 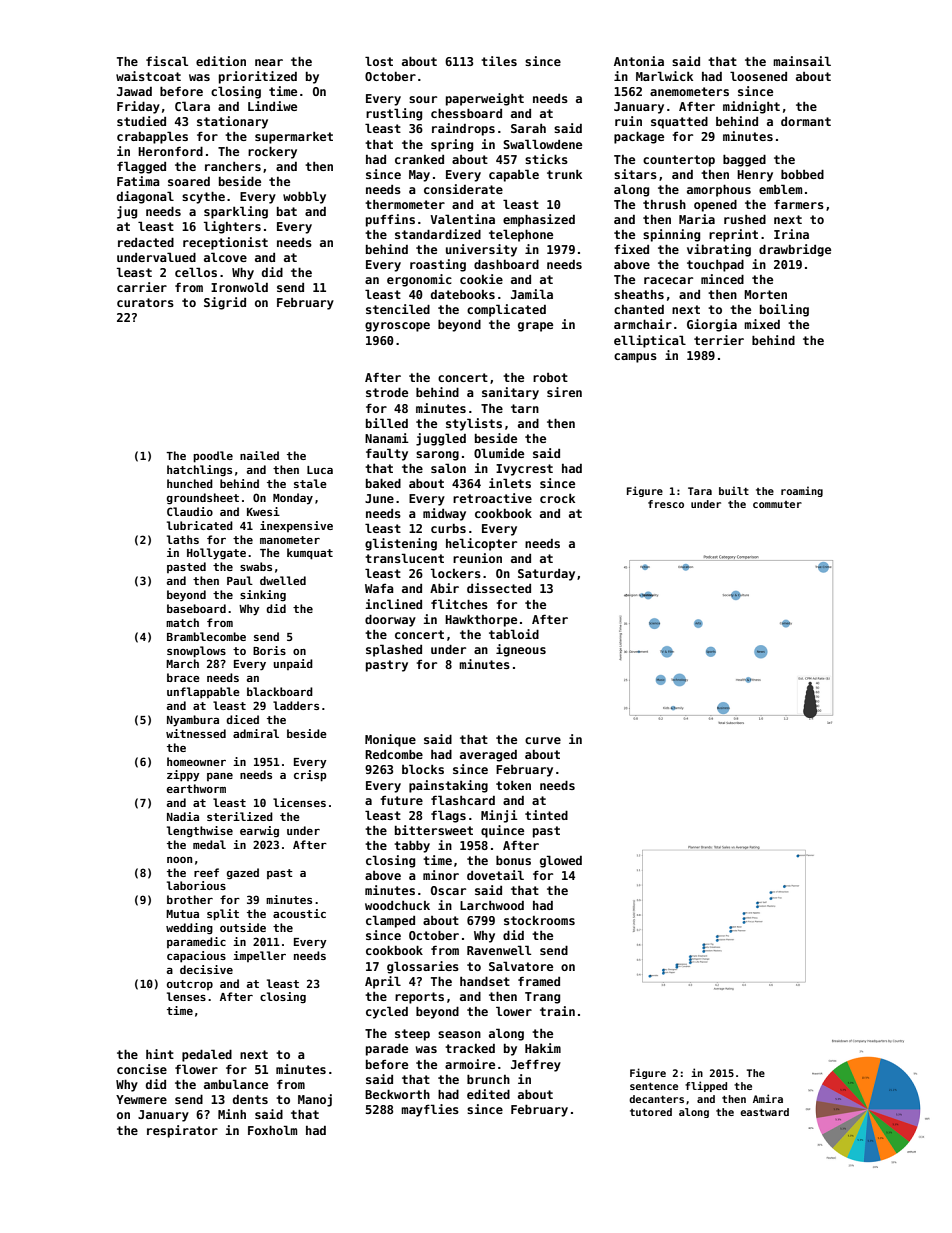 What do you see at coordinates (521, 650) in the screenshot?
I see `igneous` at bounding box center [521, 650].
